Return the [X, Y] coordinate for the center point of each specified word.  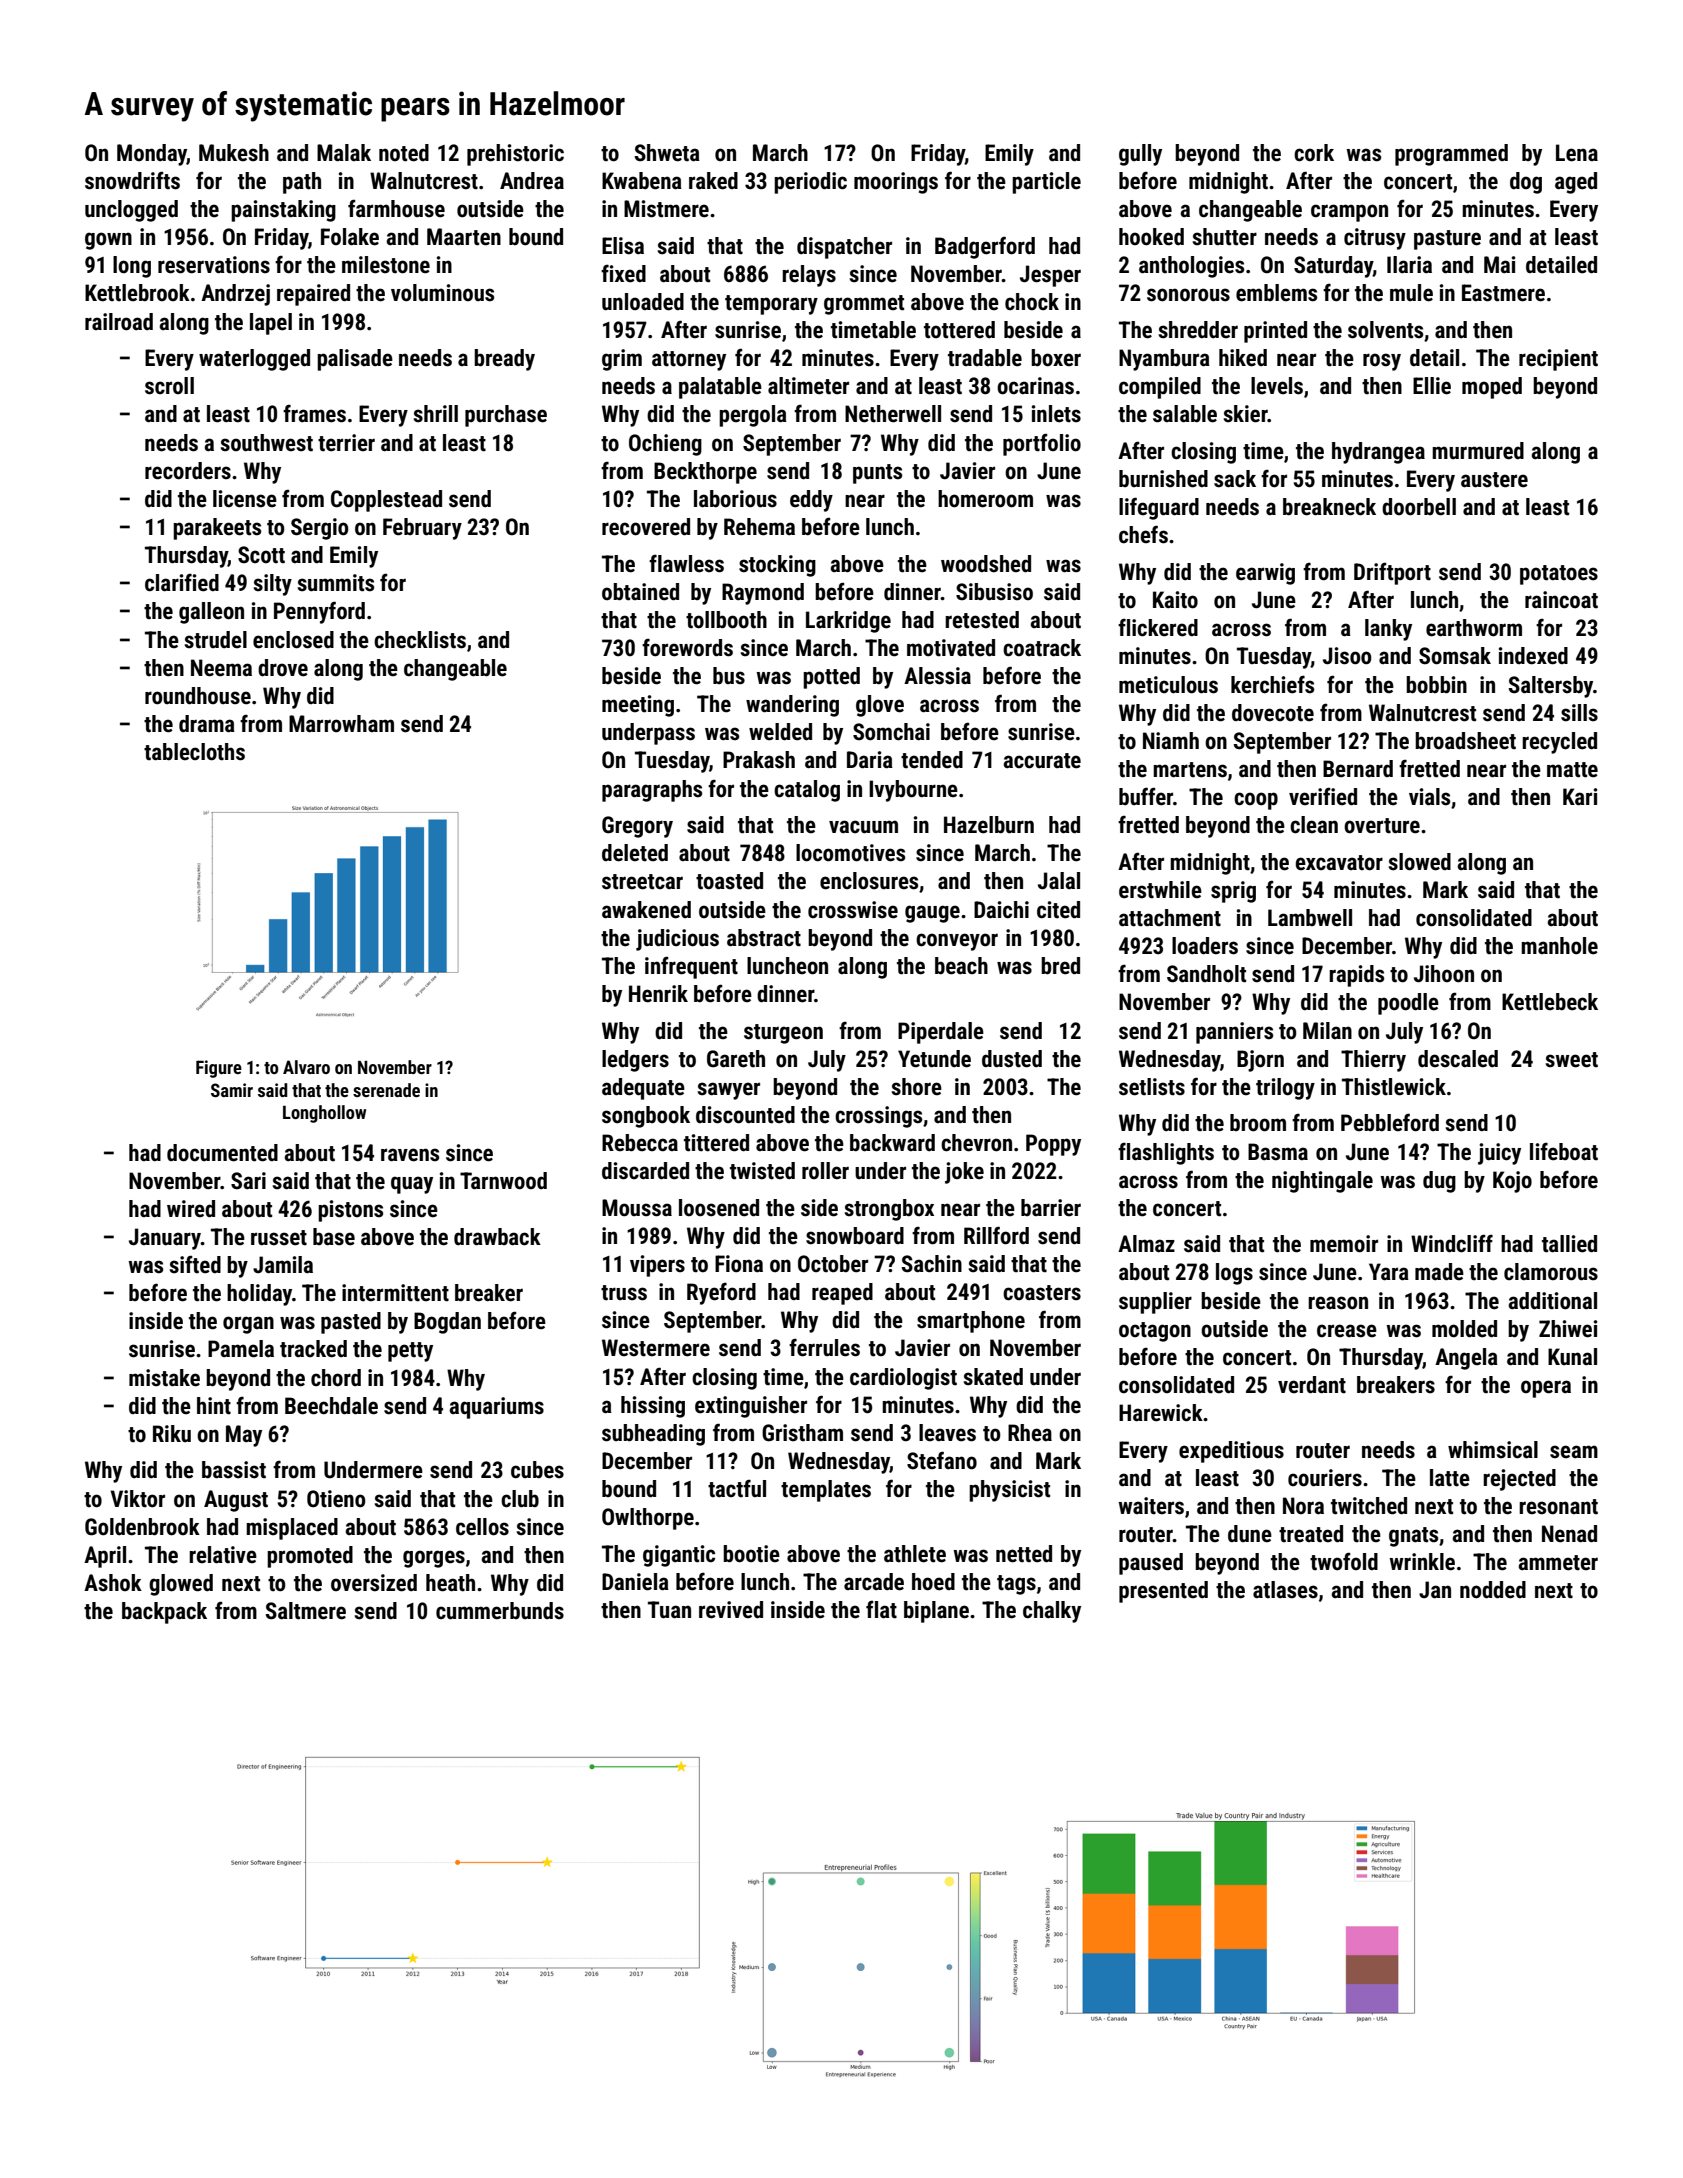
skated [993, 1377]
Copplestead [386, 501]
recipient [1558, 360]
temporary [771, 305]
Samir [232, 1090]
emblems [1276, 293]
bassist [234, 1470]
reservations [214, 265]
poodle [1408, 1004]
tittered [716, 1143]
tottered [959, 330]
